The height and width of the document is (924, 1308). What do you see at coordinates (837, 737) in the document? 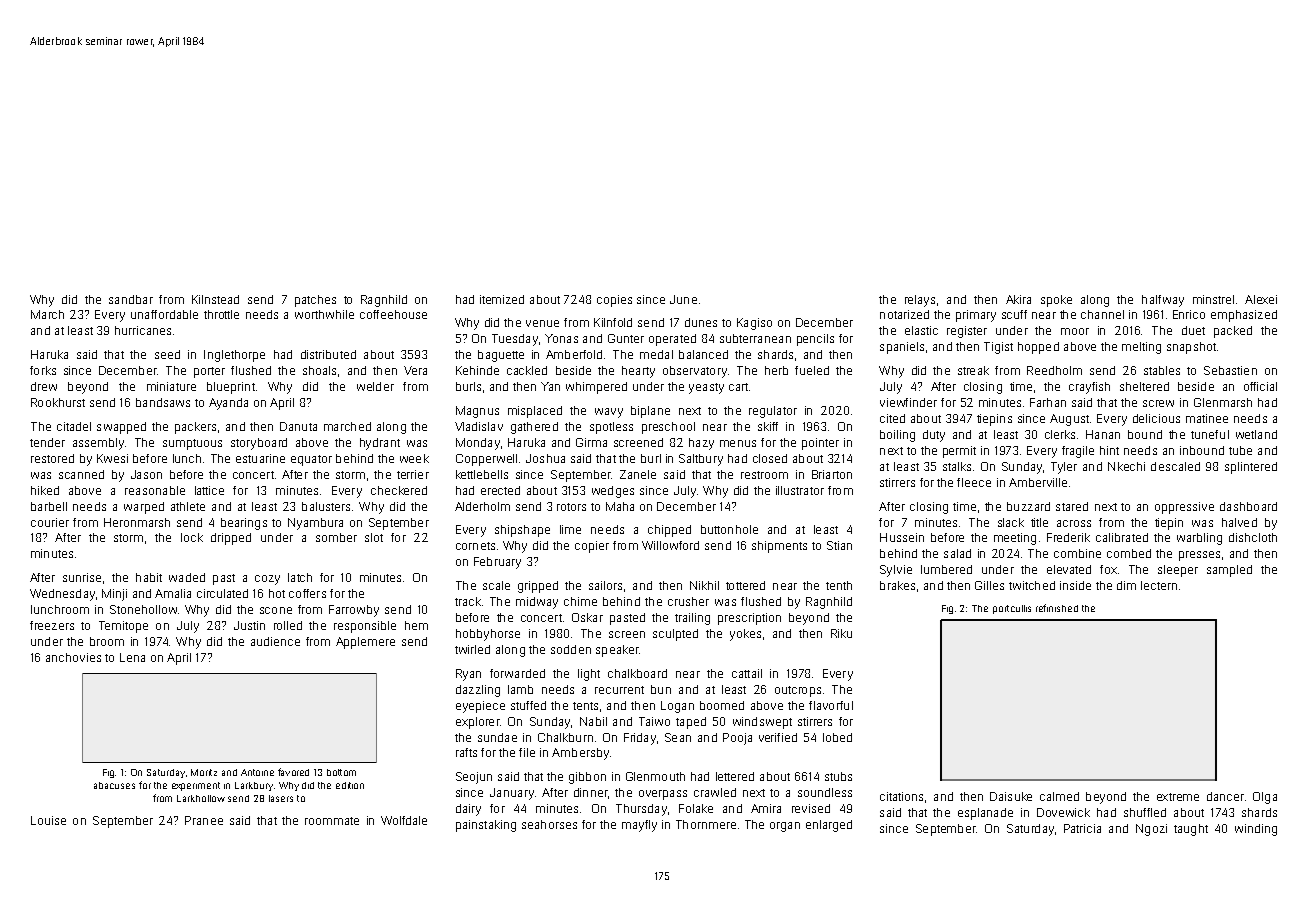
I see `lobed` at bounding box center [837, 737].
